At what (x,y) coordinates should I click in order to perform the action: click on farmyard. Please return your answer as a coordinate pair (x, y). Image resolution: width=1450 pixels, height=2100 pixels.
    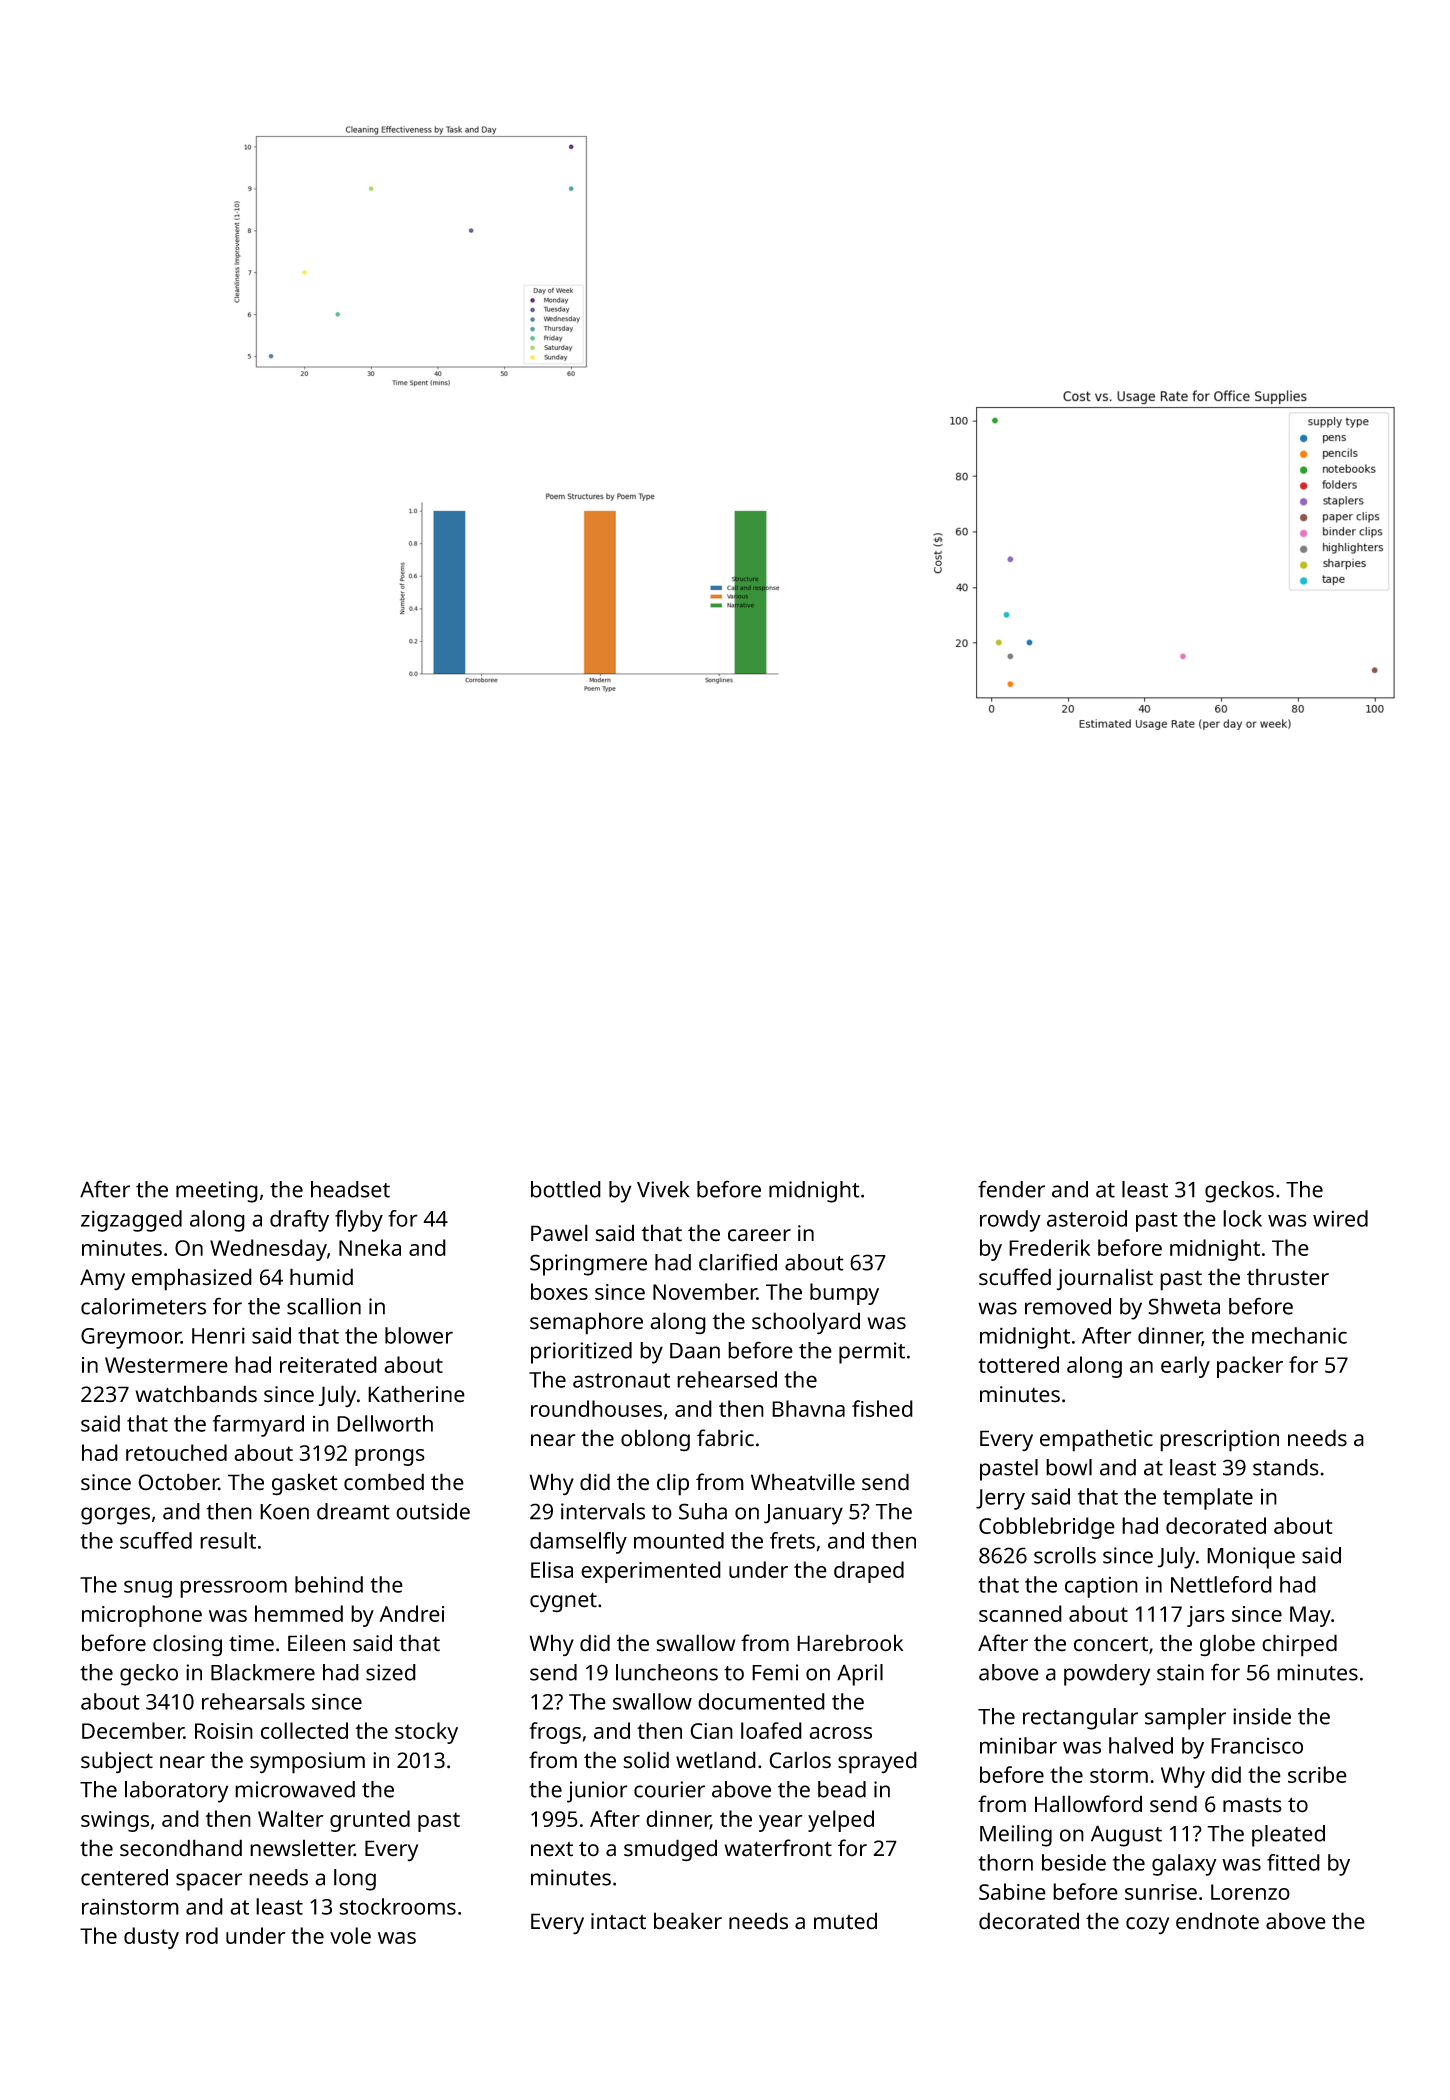
    Looking at the image, I should click on (258, 1426).
